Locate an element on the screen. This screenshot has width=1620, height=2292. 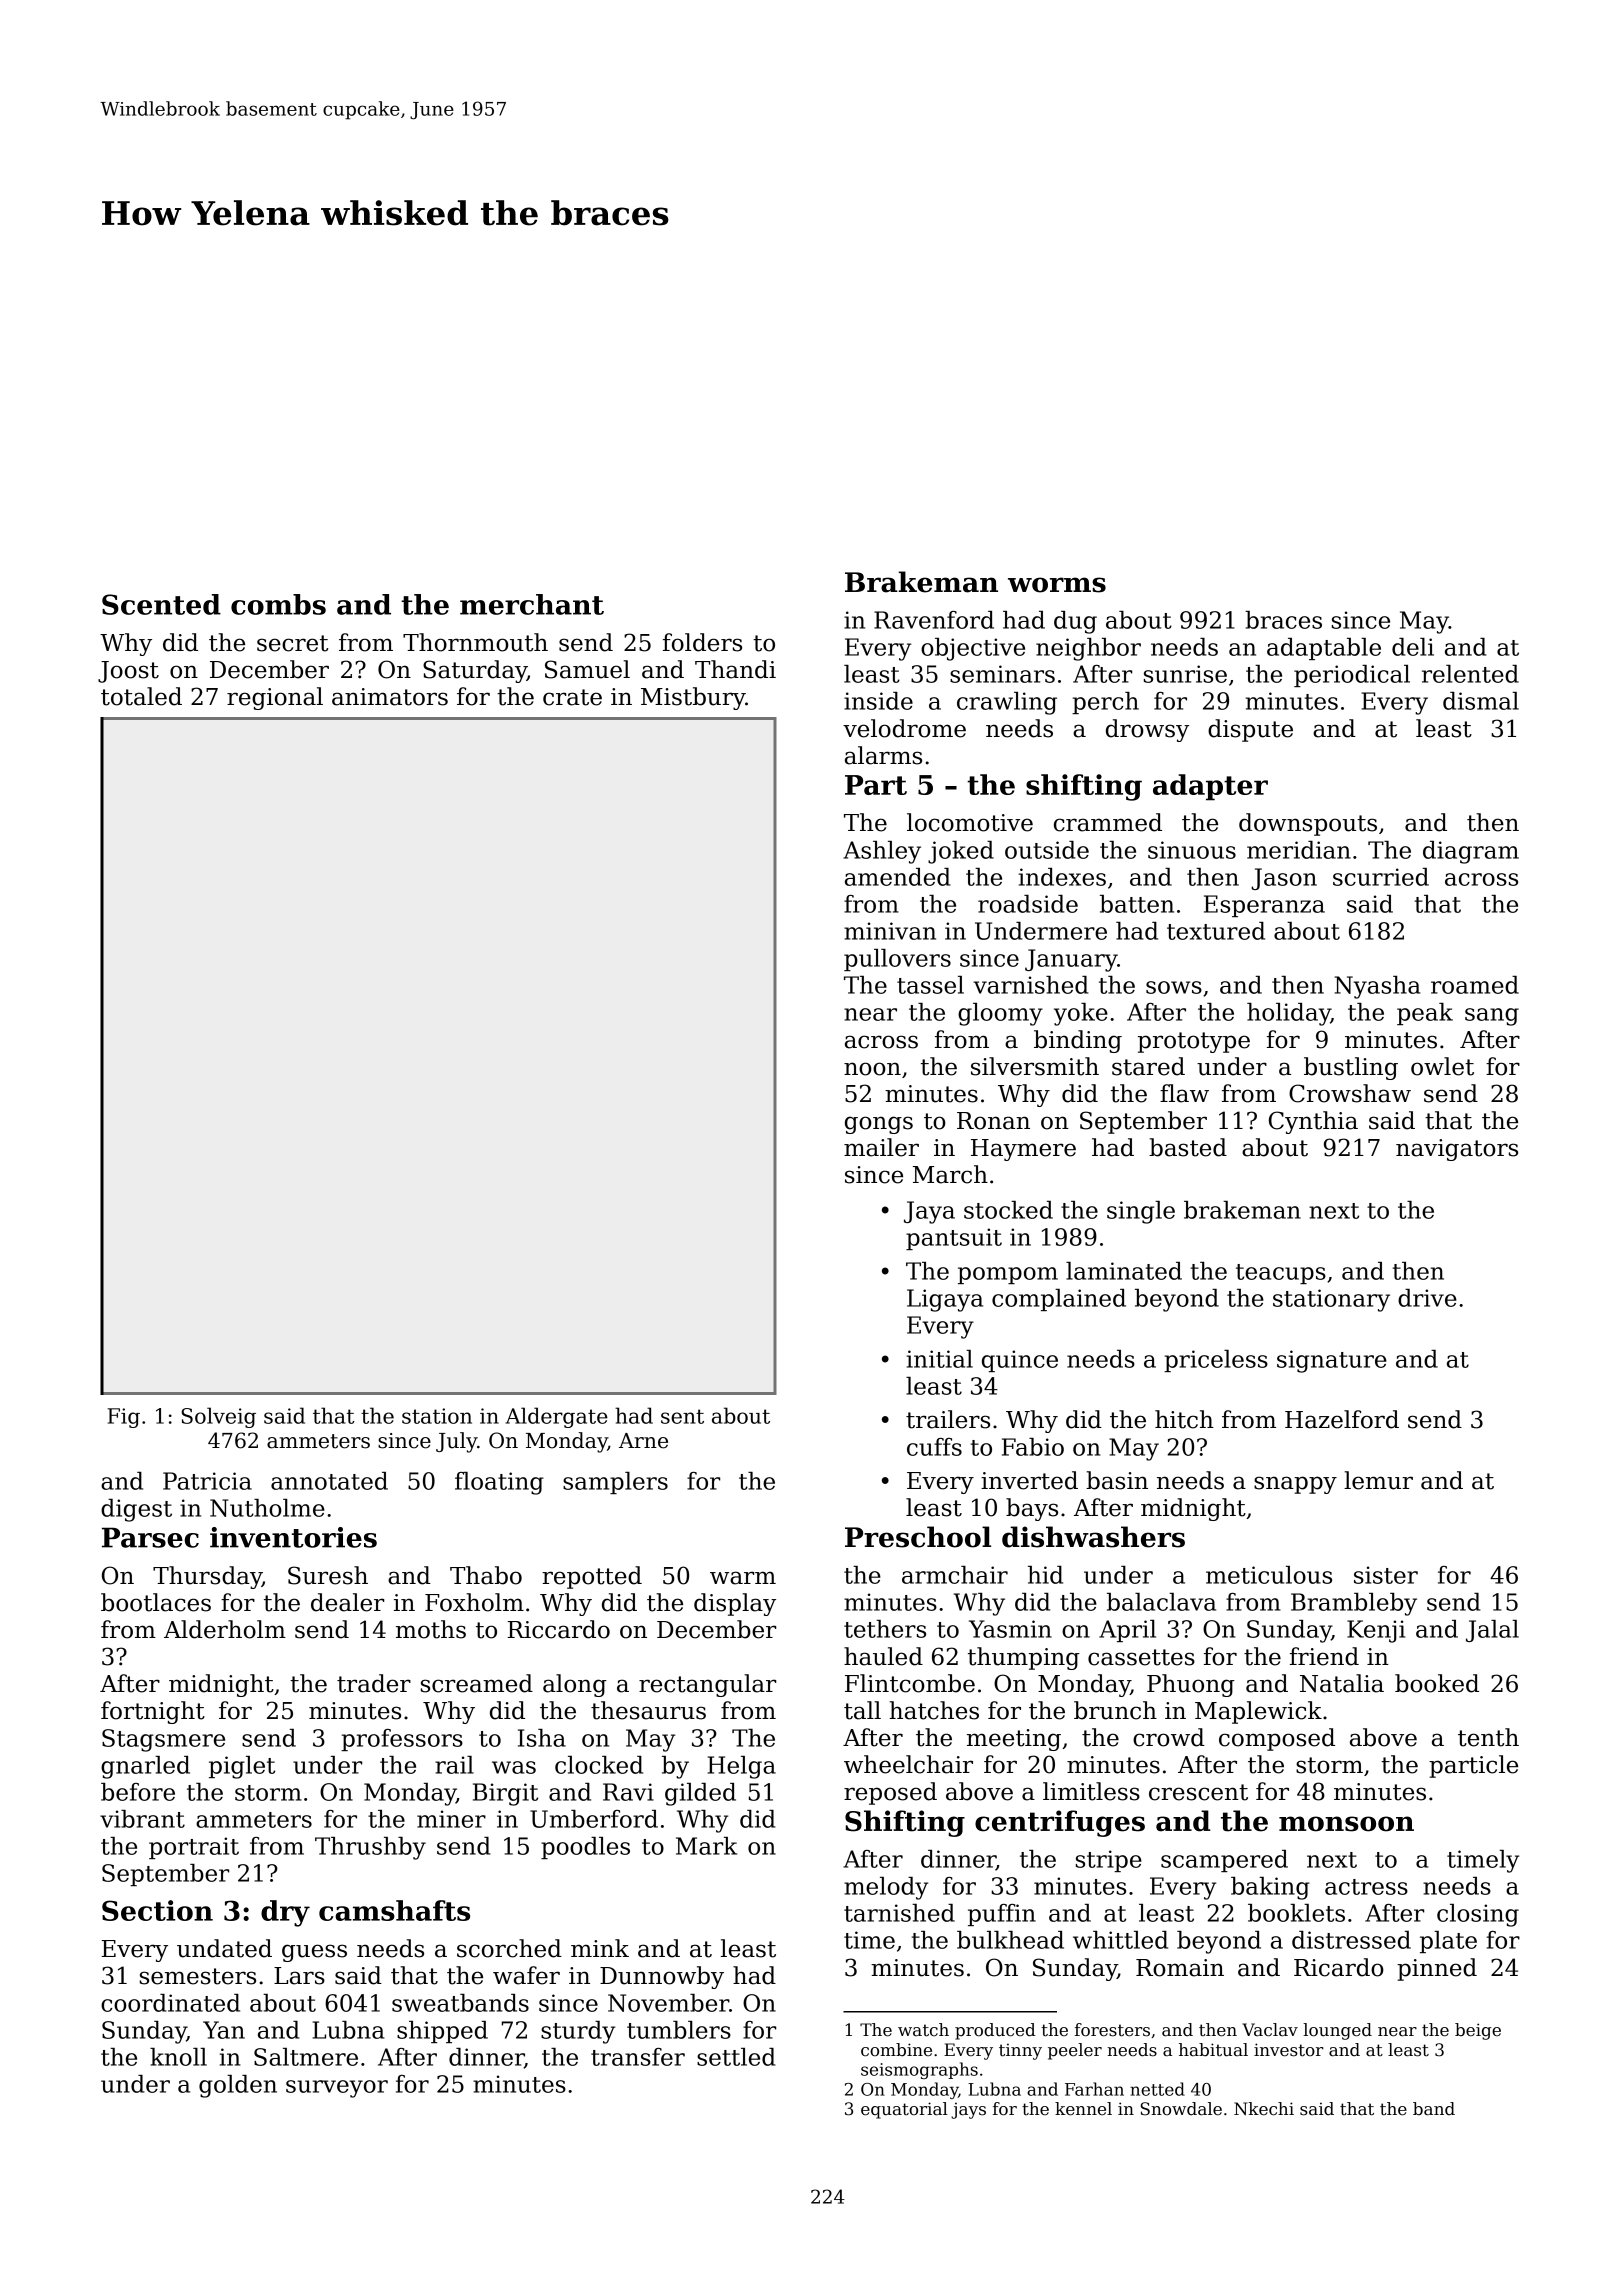
pantsuit is located at coordinates (954, 1239).
